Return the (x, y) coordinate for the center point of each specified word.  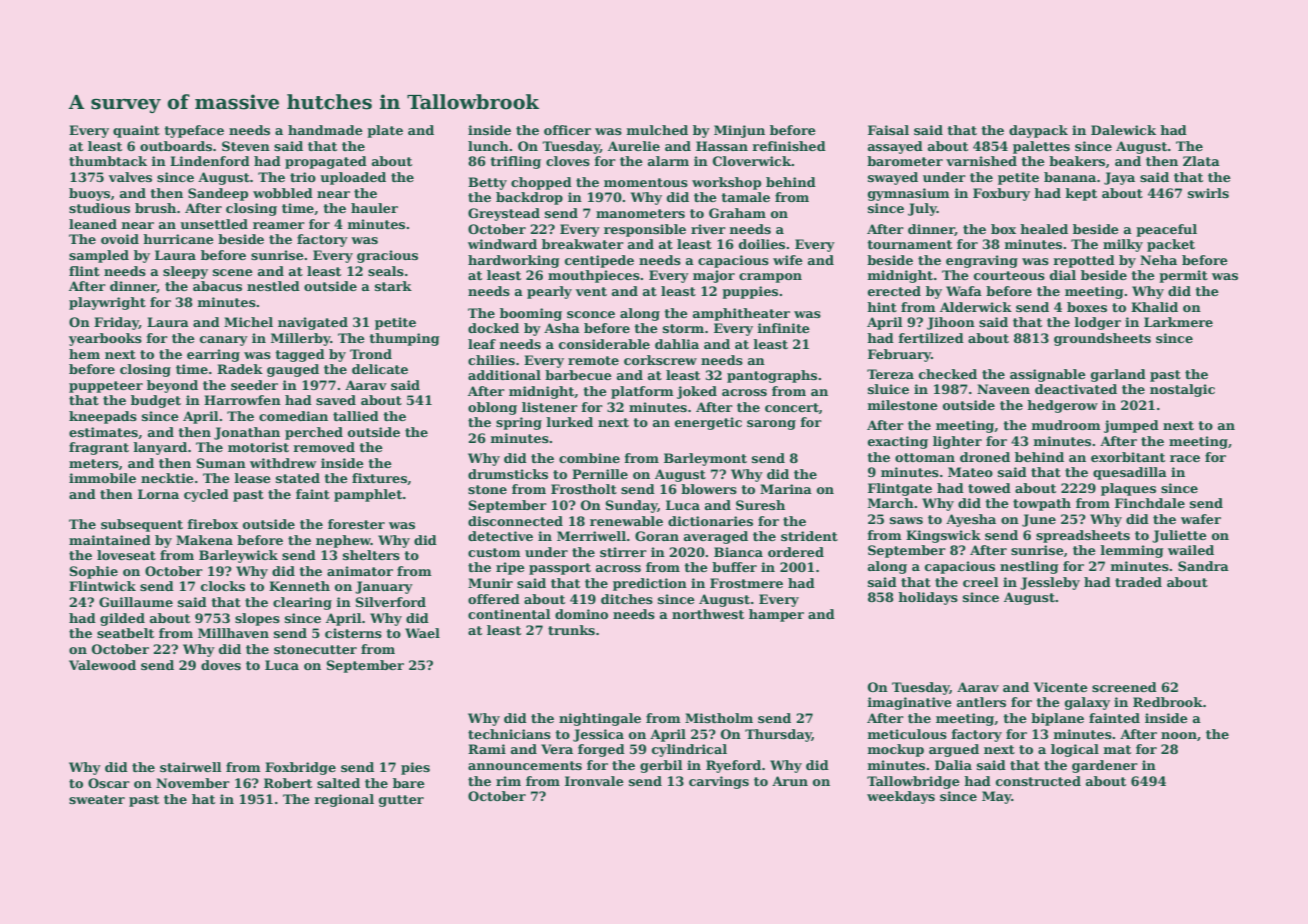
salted (338, 783)
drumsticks (508, 474)
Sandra (1203, 566)
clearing (302, 603)
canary (224, 341)
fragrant (99, 448)
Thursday (778, 735)
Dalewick (1123, 130)
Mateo (970, 472)
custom (494, 552)
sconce (591, 314)
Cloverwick (752, 161)
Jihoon (951, 323)
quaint (136, 131)
